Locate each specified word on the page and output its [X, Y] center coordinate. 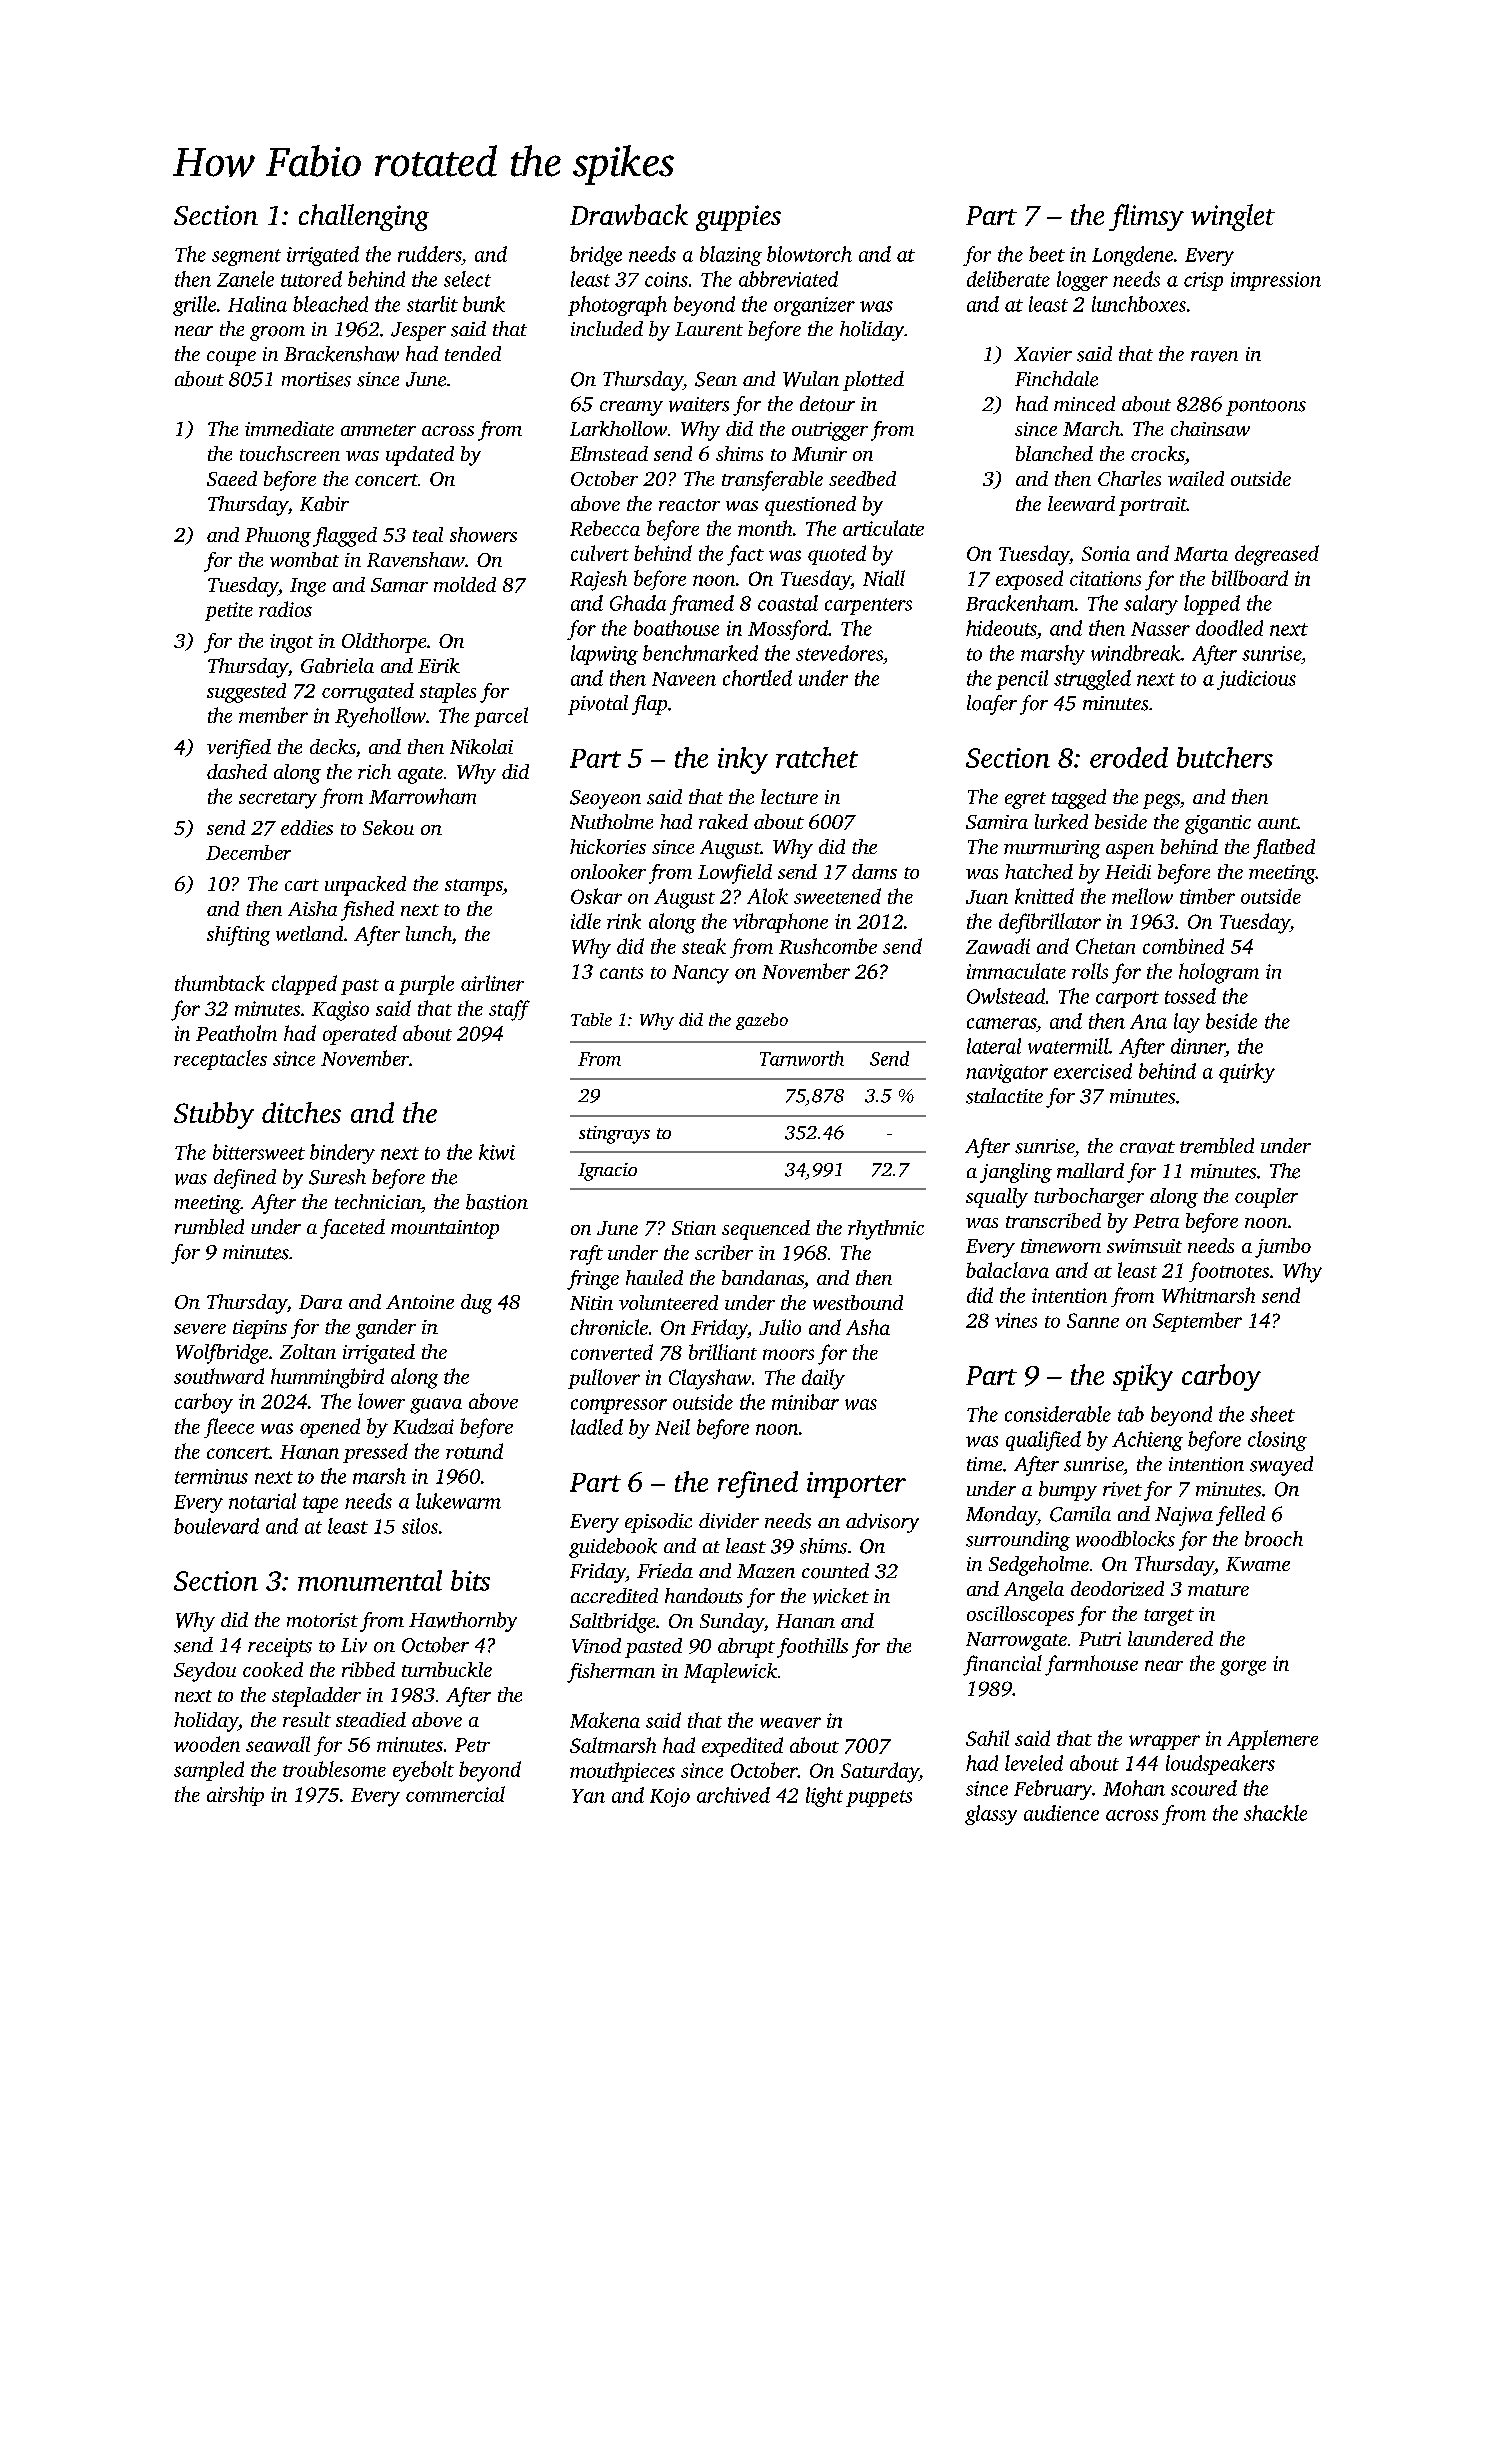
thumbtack [220, 983]
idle [586, 921]
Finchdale [1056, 379]
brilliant [723, 1352]
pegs [1161, 801]
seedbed [862, 478]
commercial [455, 1794]
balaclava [1007, 1270]
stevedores [839, 653]
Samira [997, 822]
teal [428, 534]
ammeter [378, 430]
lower [381, 1401]
